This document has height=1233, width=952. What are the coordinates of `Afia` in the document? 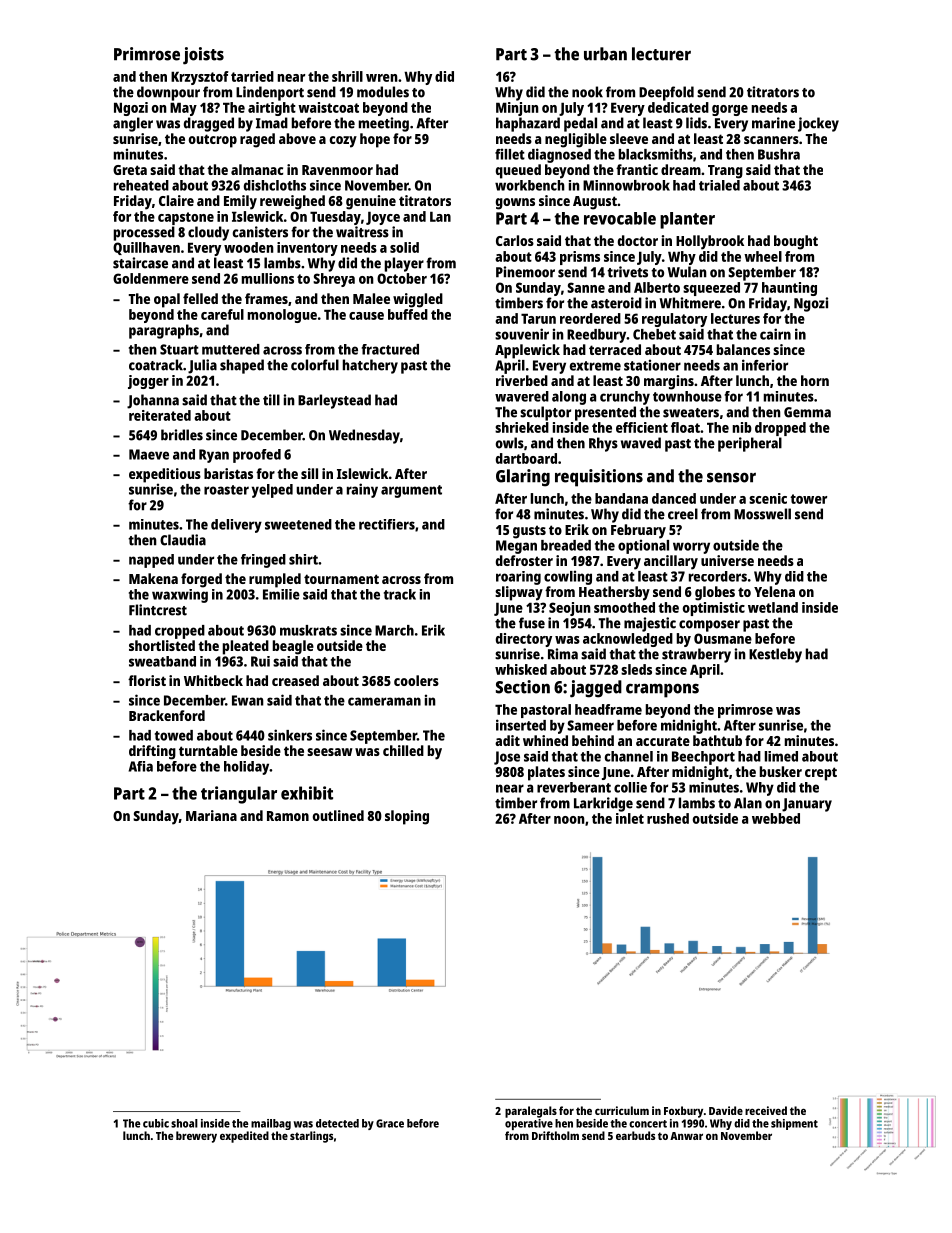 It's located at (141, 766).
